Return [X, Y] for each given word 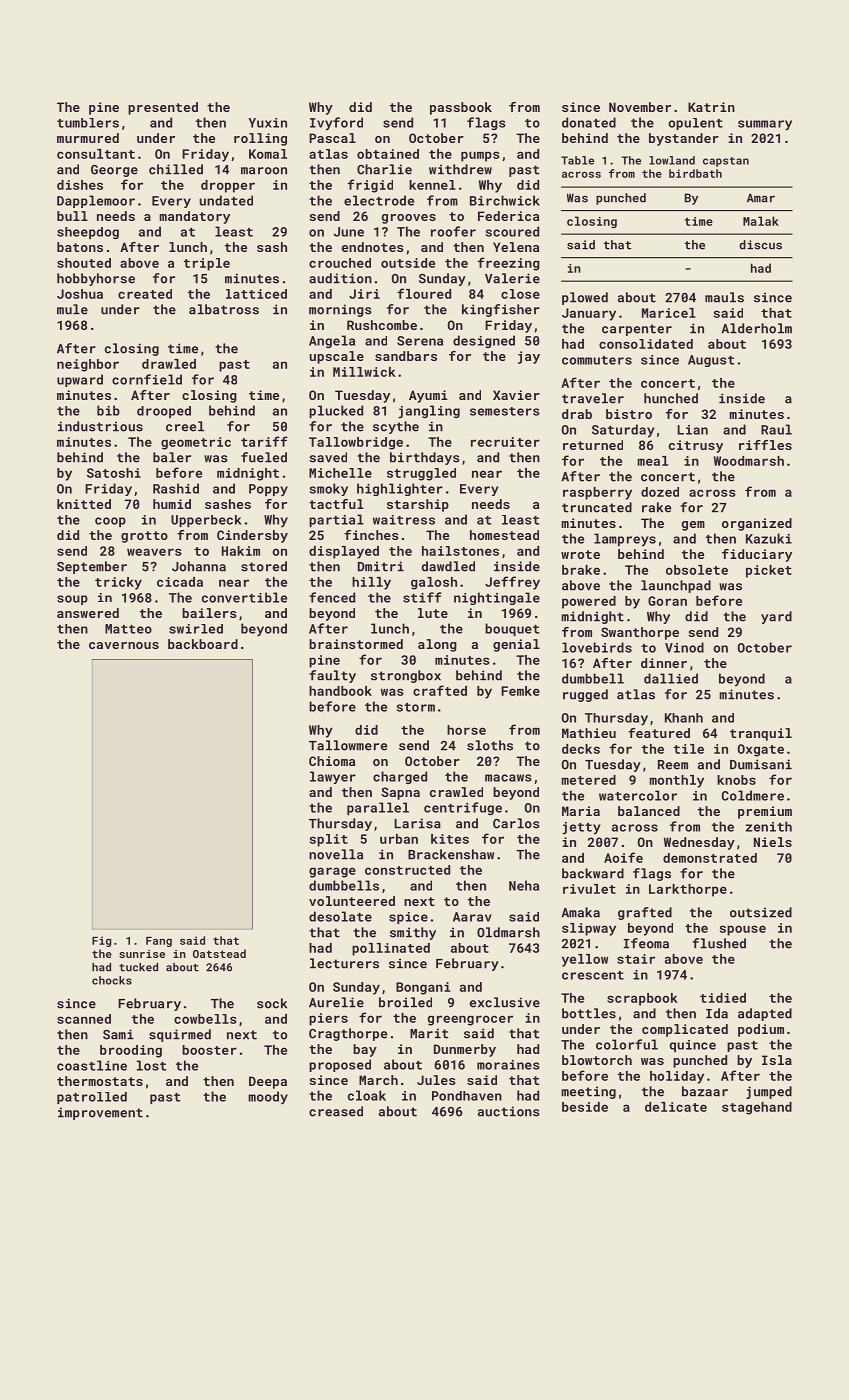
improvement [100, 1113]
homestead [504, 535]
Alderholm [756, 328]
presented [163, 108]
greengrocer [470, 1020]
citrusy [696, 446]
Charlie [384, 169]
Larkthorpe [688, 890]
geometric [196, 443]
